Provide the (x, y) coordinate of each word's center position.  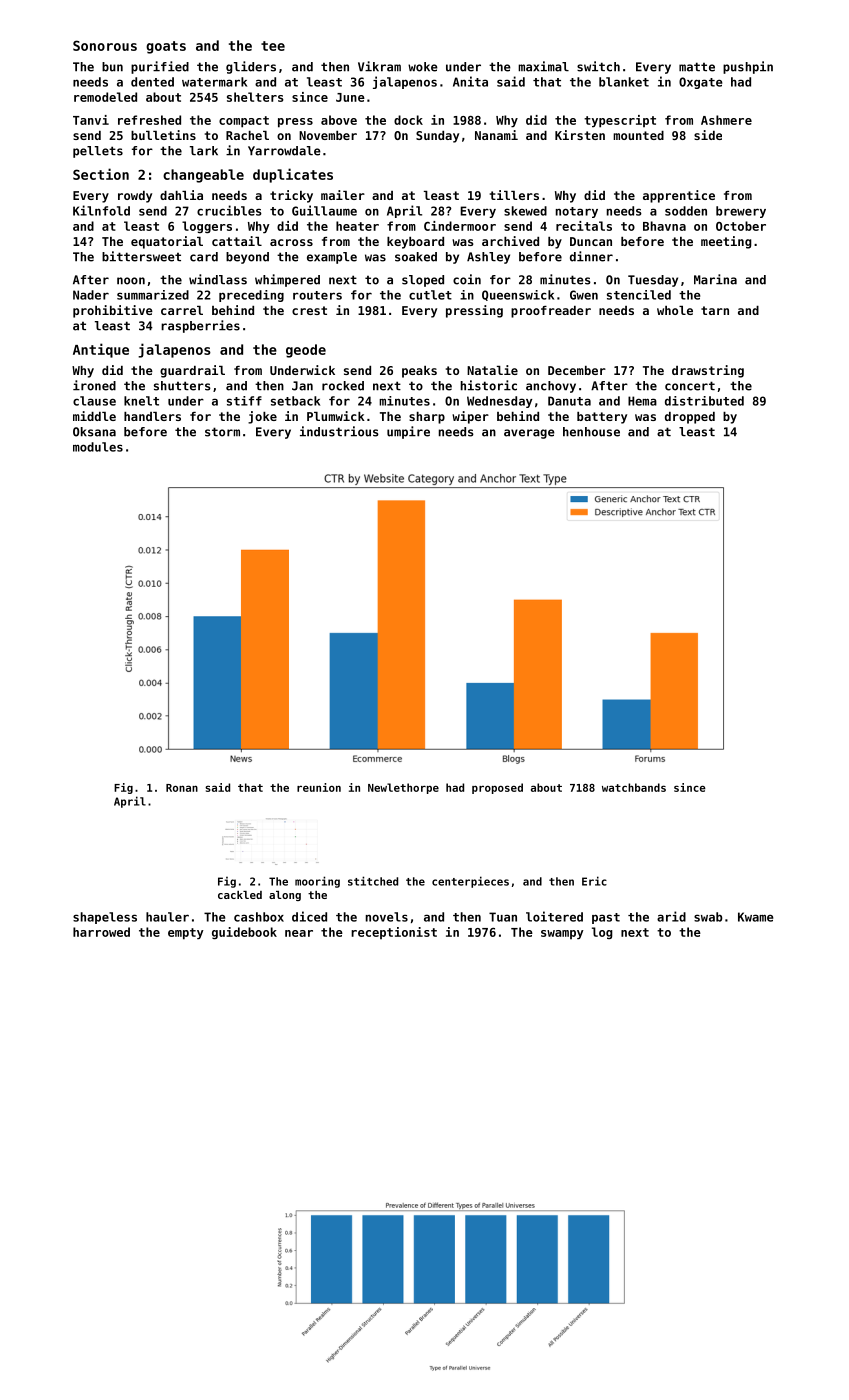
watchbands (634, 787)
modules (98, 447)
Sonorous (105, 45)
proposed (497, 788)
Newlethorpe (403, 788)
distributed (704, 401)
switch (598, 66)
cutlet (430, 295)
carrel (182, 310)
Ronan (182, 788)
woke (423, 67)
